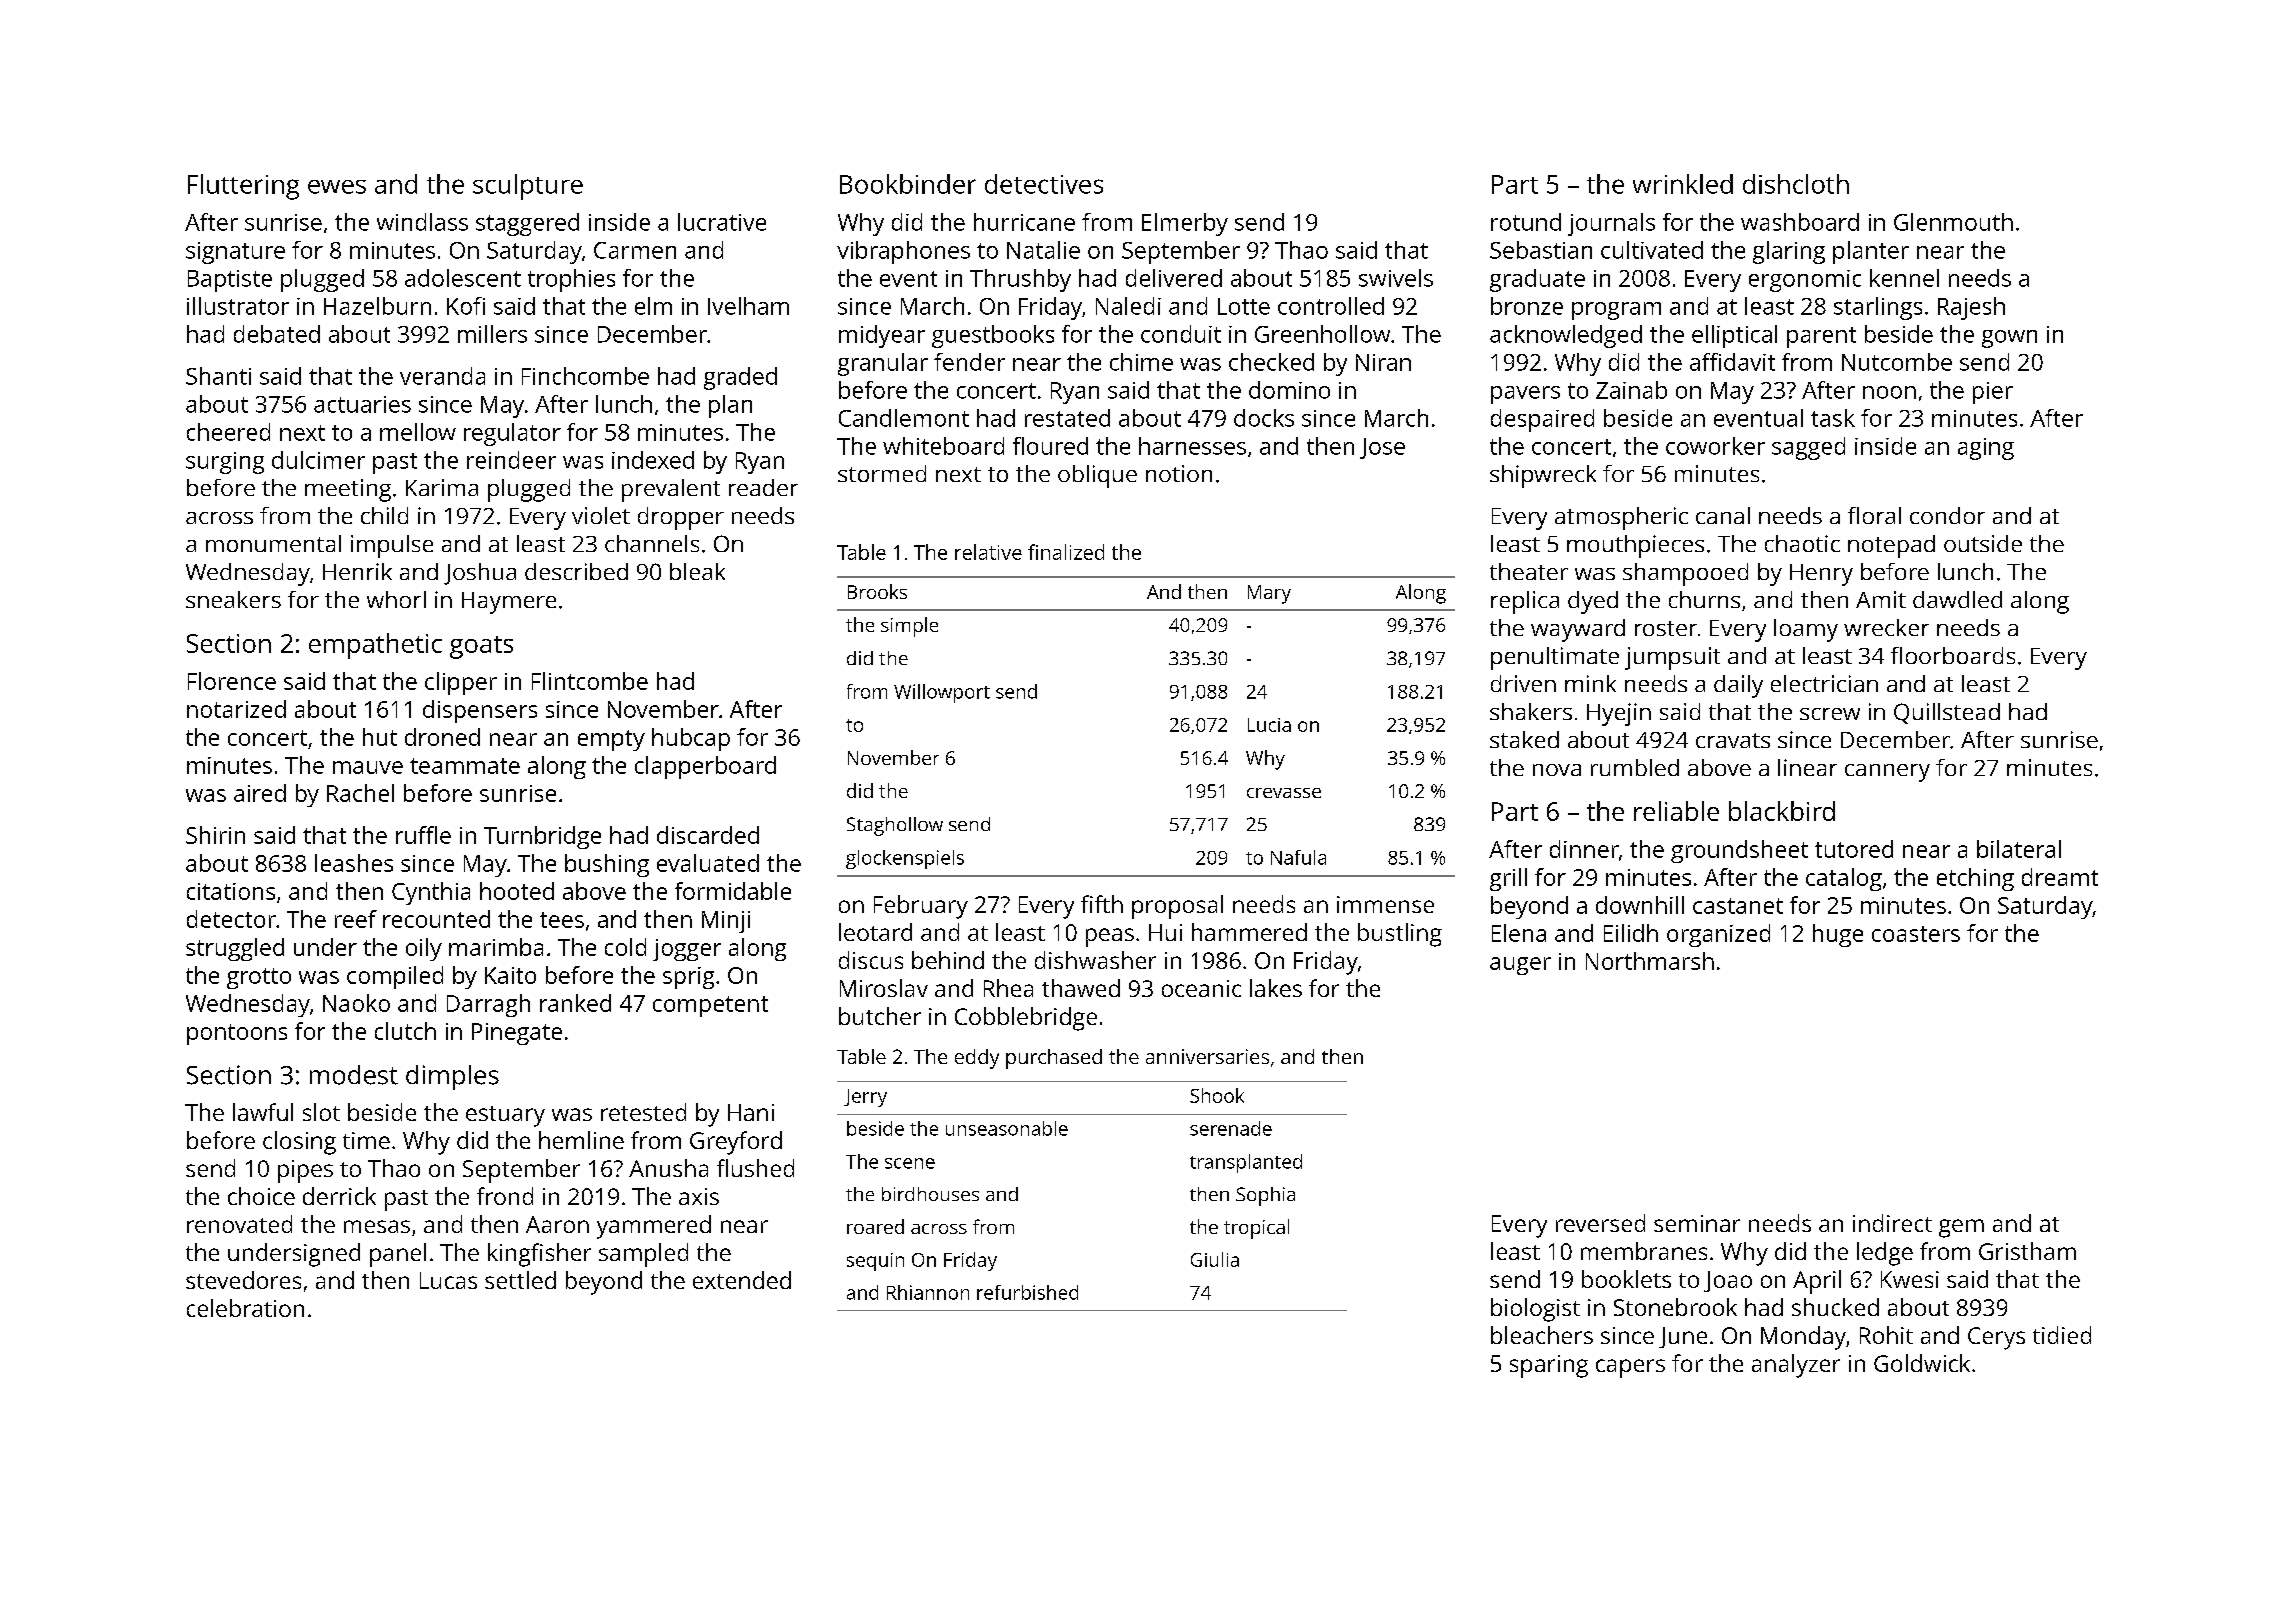 This screenshot has width=2292, height=1620. I want to click on pontoons, so click(237, 1034).
